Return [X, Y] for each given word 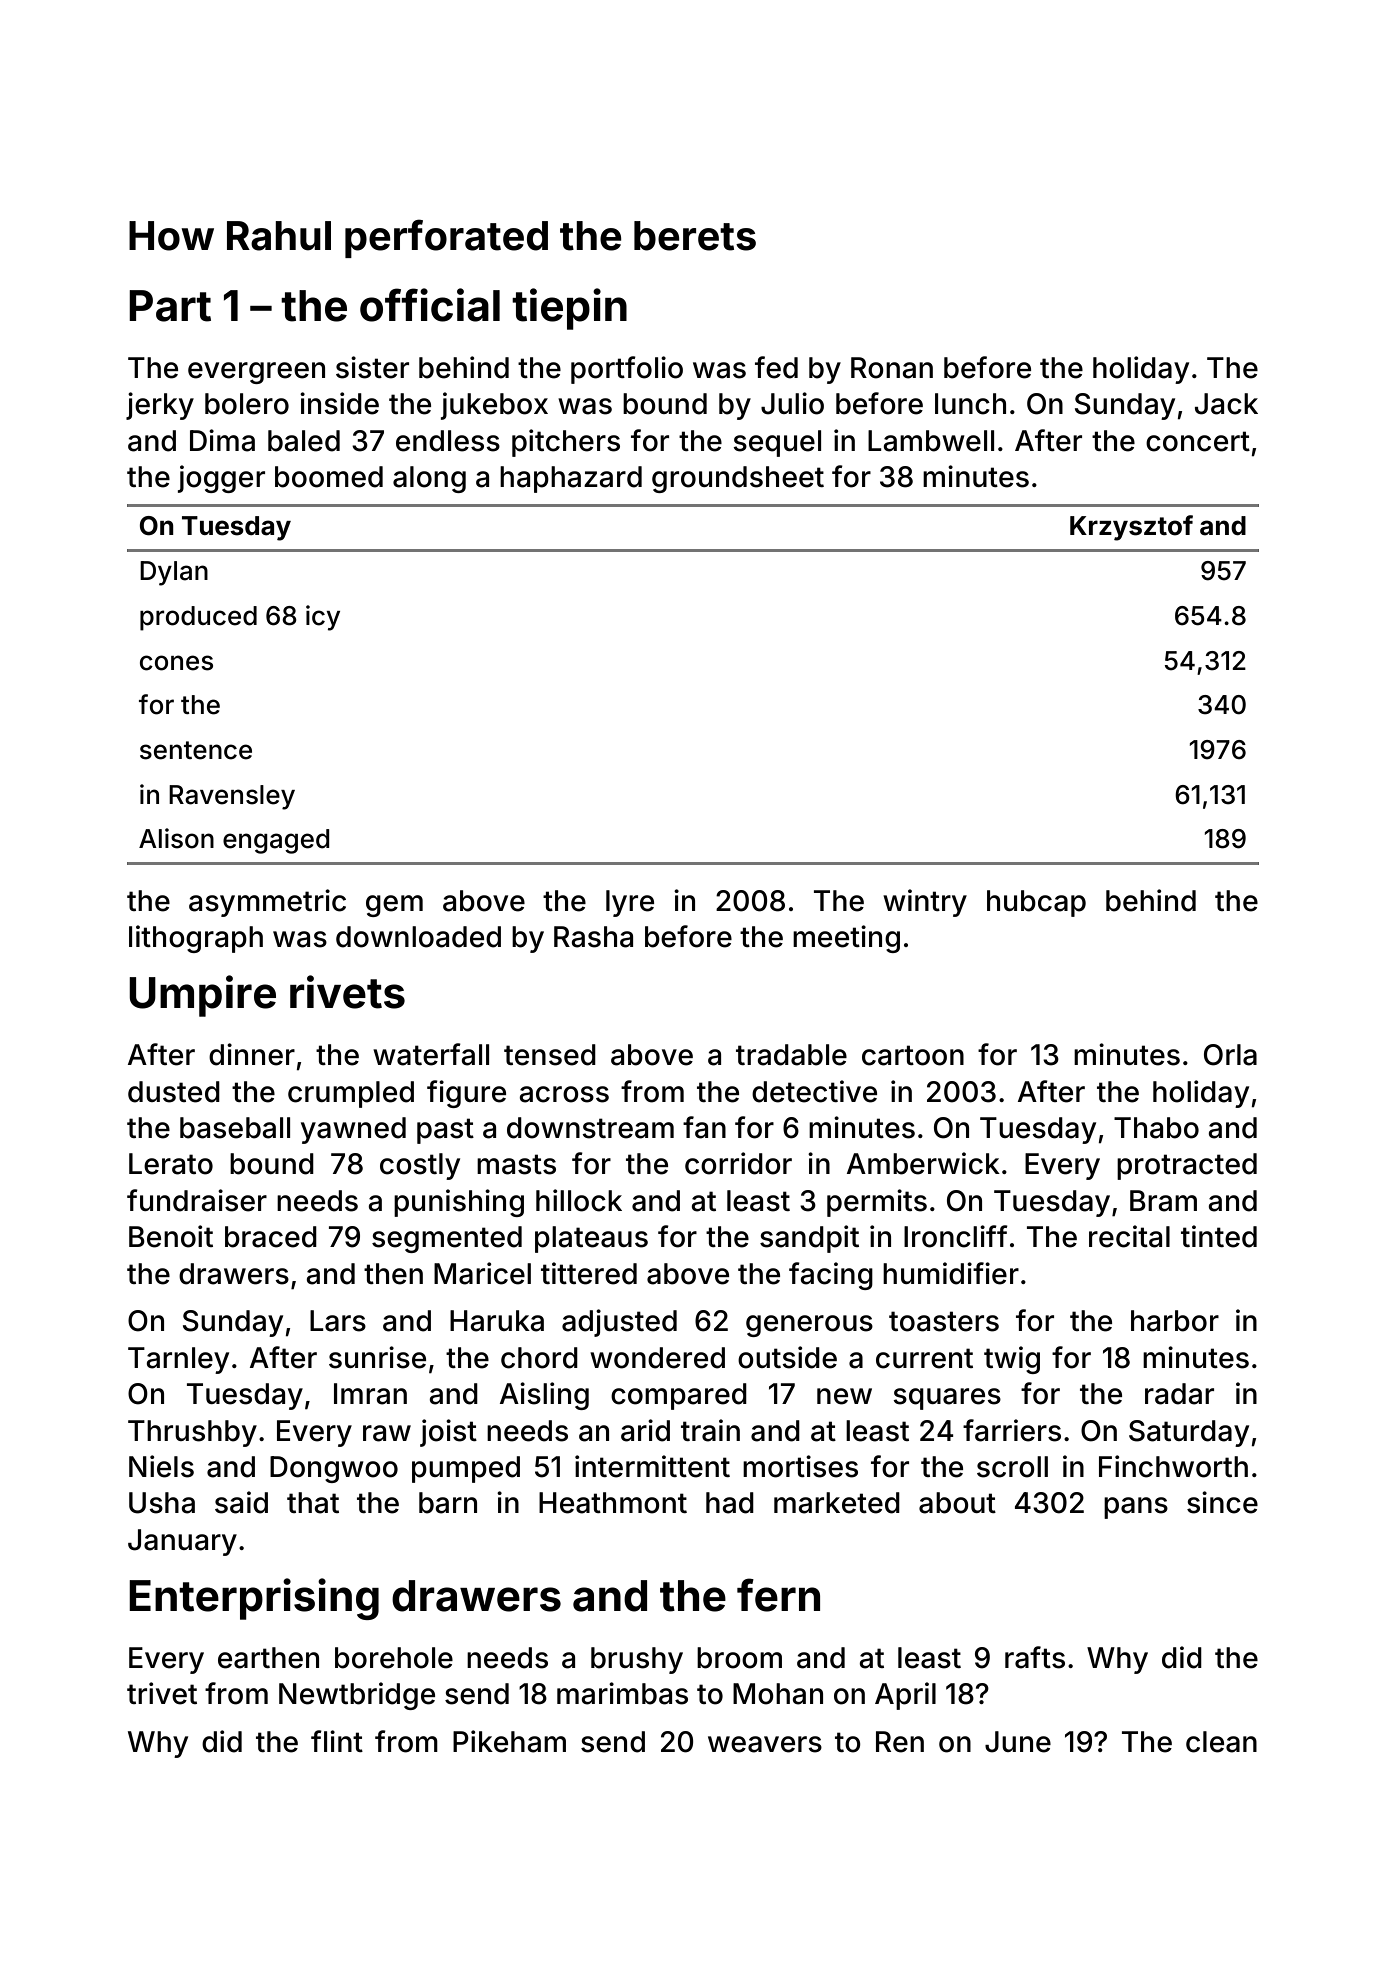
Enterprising [254, 1599]
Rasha [593, 937]
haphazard [571, 479]
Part [170, 306]
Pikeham [509, 1741]
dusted [174, 1092]
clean [1221, 1742]
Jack [1226, 404]
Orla [1230, 1055]
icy [323, 618]
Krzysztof [1131, 528]
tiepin [569, 309]
